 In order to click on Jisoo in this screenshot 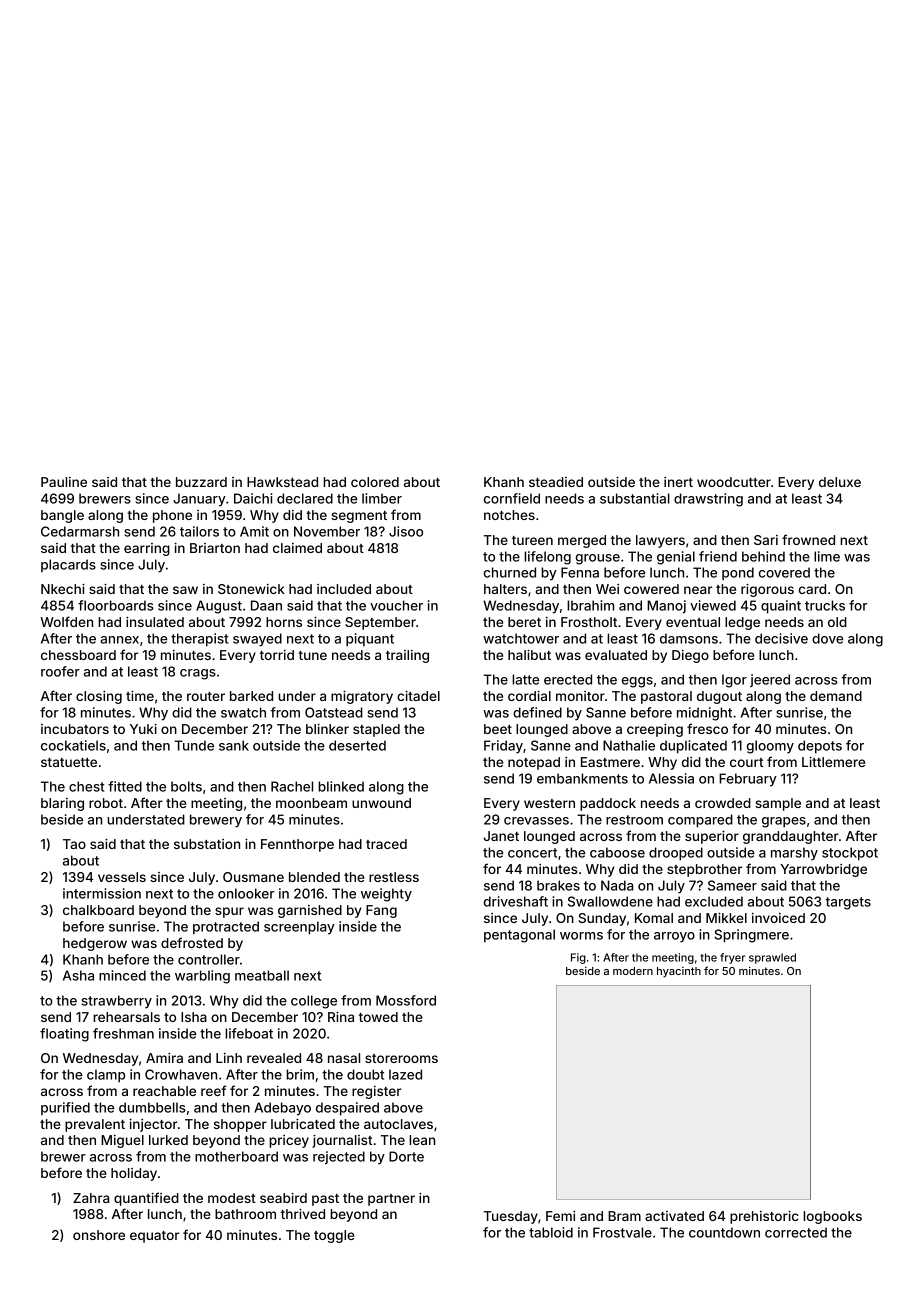, I will do `click(406, 531)`.
